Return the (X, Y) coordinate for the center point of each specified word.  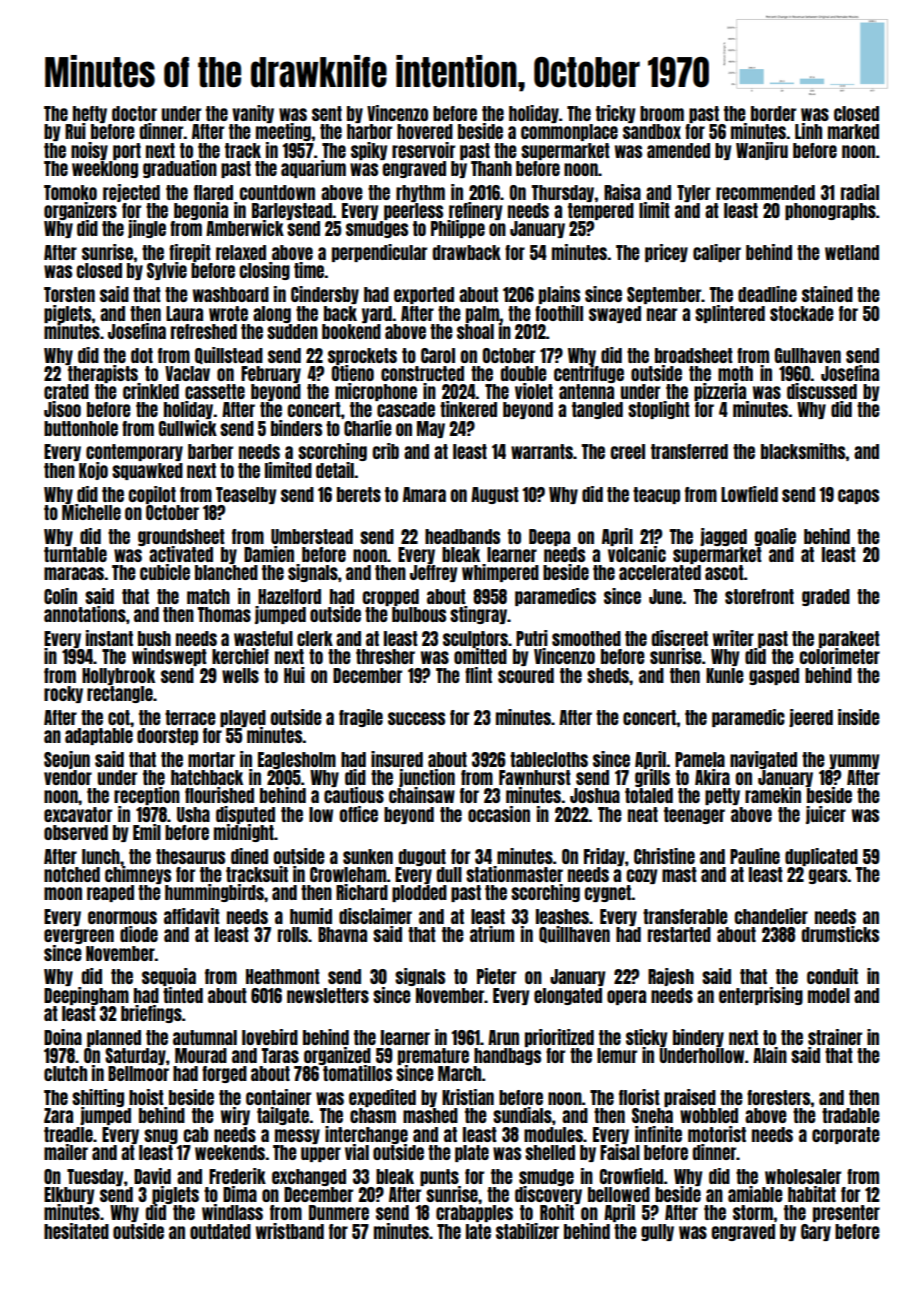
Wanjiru (762, 151)
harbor (369, 131)
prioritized (559, 1038)
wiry (235, 1116)
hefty (90, 115)
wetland (852, 252)
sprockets (362, 356)
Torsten (69, 294)
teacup (656, 495)
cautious (354, 795)
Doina (63, 1037)
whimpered (500, 573)
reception (147, 796)
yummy (854, 761)
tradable (851, 1115)
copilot (152, 495)
